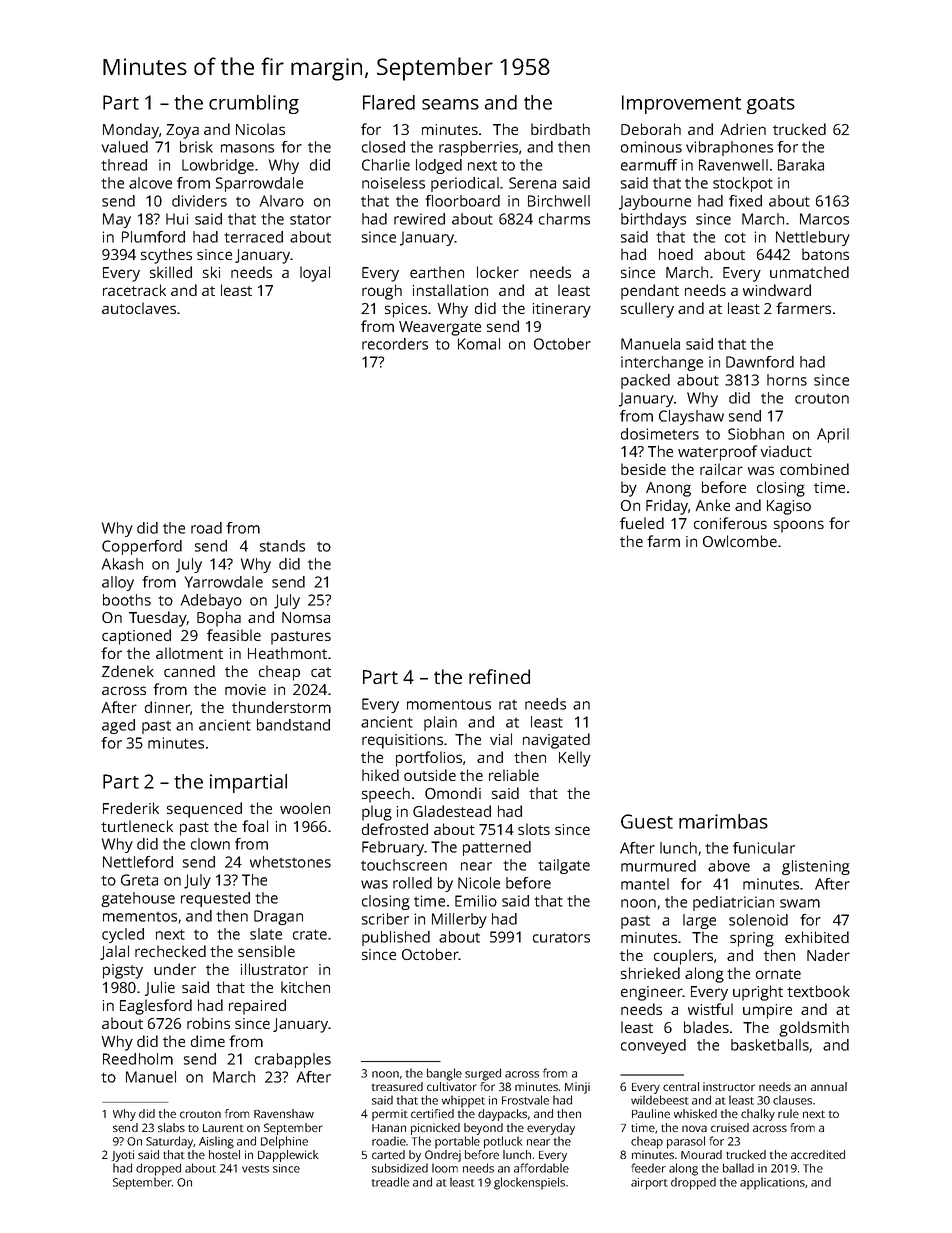 The width and height of the page is (952, 1233). What do you see at coordinates (743, 184) in the page?
I see `stockpot` at bounding box center [743, 184].
